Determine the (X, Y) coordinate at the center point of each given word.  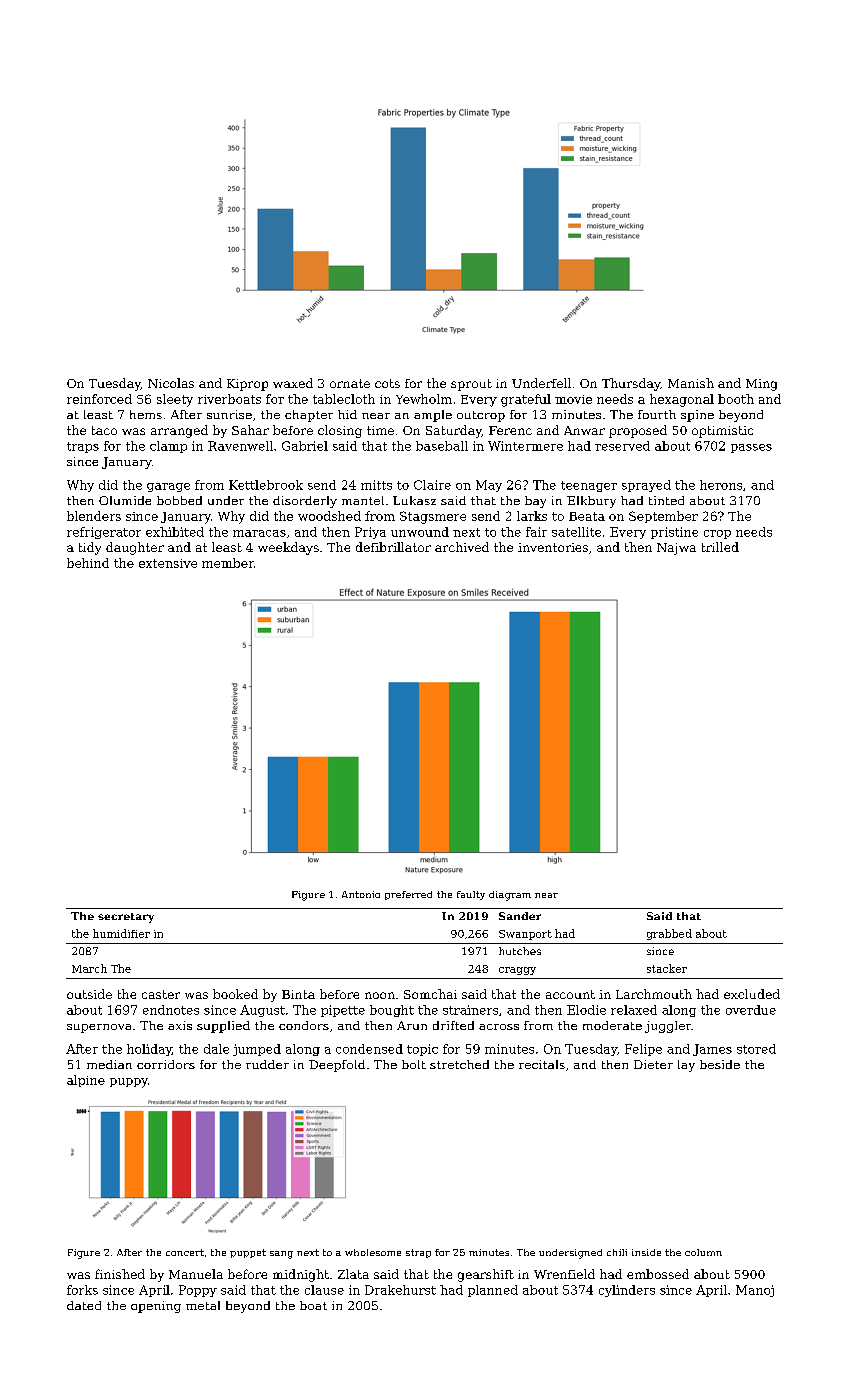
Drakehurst (400, 1290)
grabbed (669, 934)
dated (84, 1305)
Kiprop (247, 385)
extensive (168, 563)
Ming (761, 385)
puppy (129, 1083)
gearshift (486, 1275)
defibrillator (393, 547)
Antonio (361, 894)
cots (387, 383)
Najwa (676, 549)
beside (720, 1064)
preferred (408, 895)
